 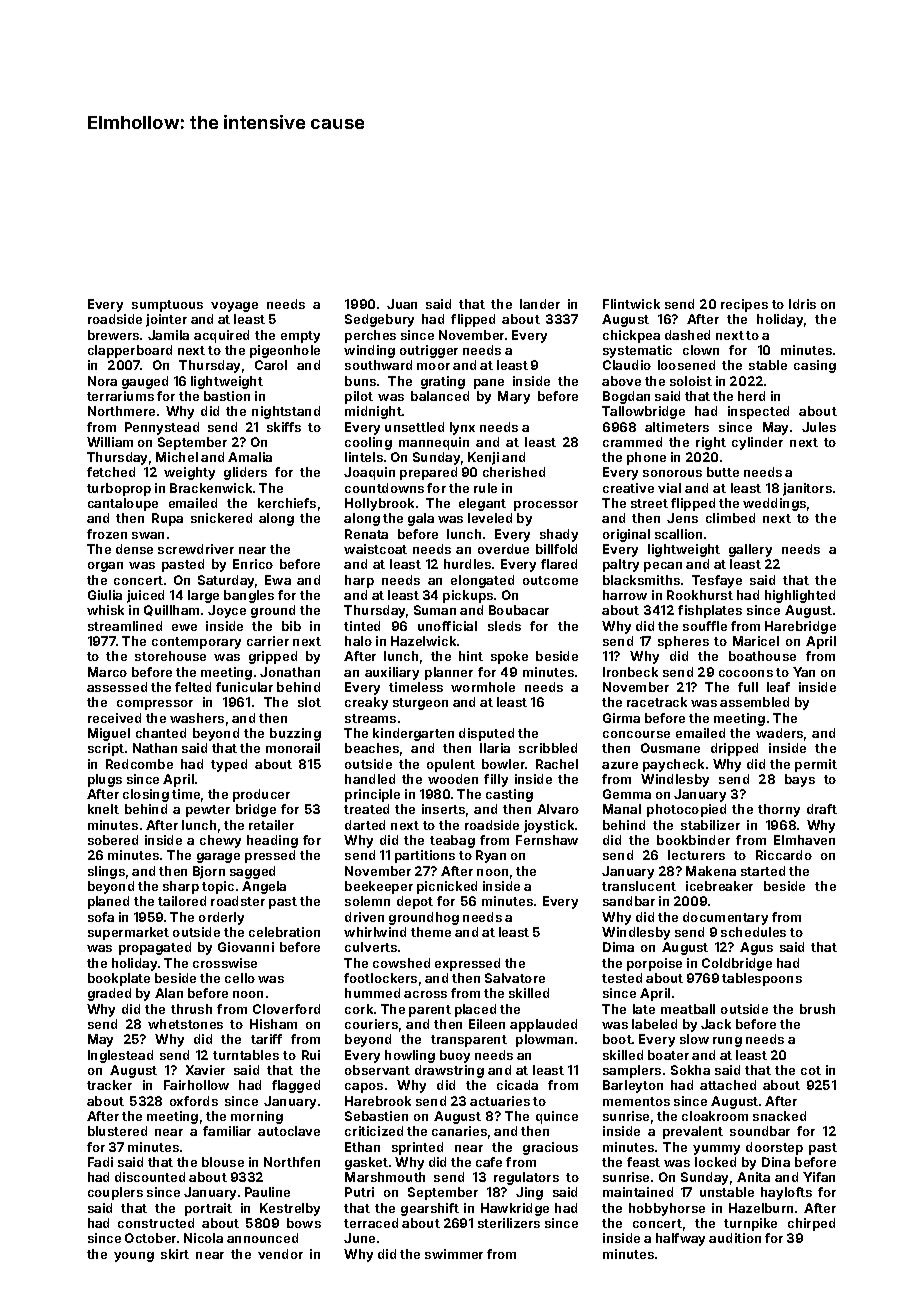 I want to click on Gemma, so click(x=627, y=794).
